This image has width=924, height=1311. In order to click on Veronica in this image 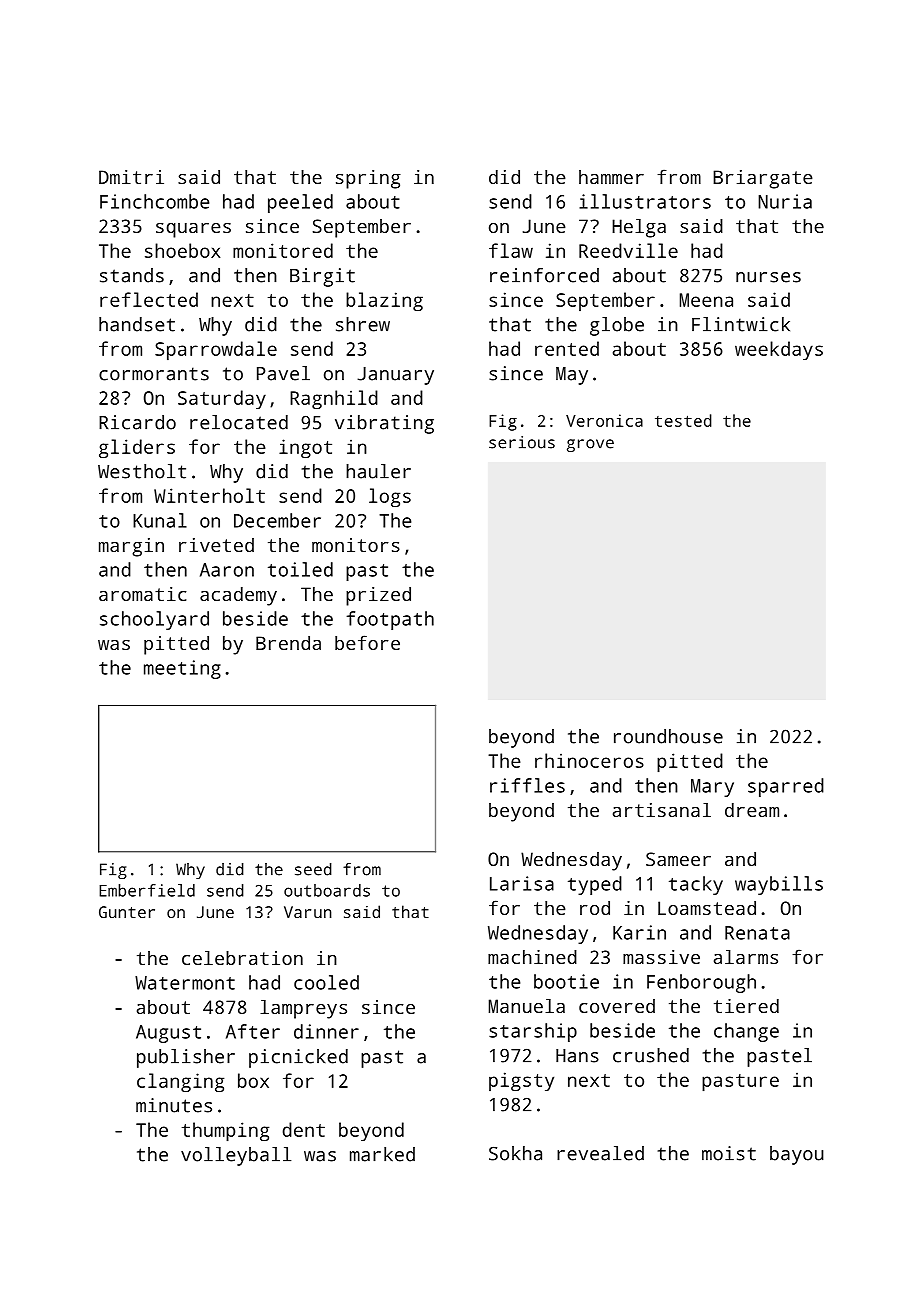, I will do `click(604, 420)`.
